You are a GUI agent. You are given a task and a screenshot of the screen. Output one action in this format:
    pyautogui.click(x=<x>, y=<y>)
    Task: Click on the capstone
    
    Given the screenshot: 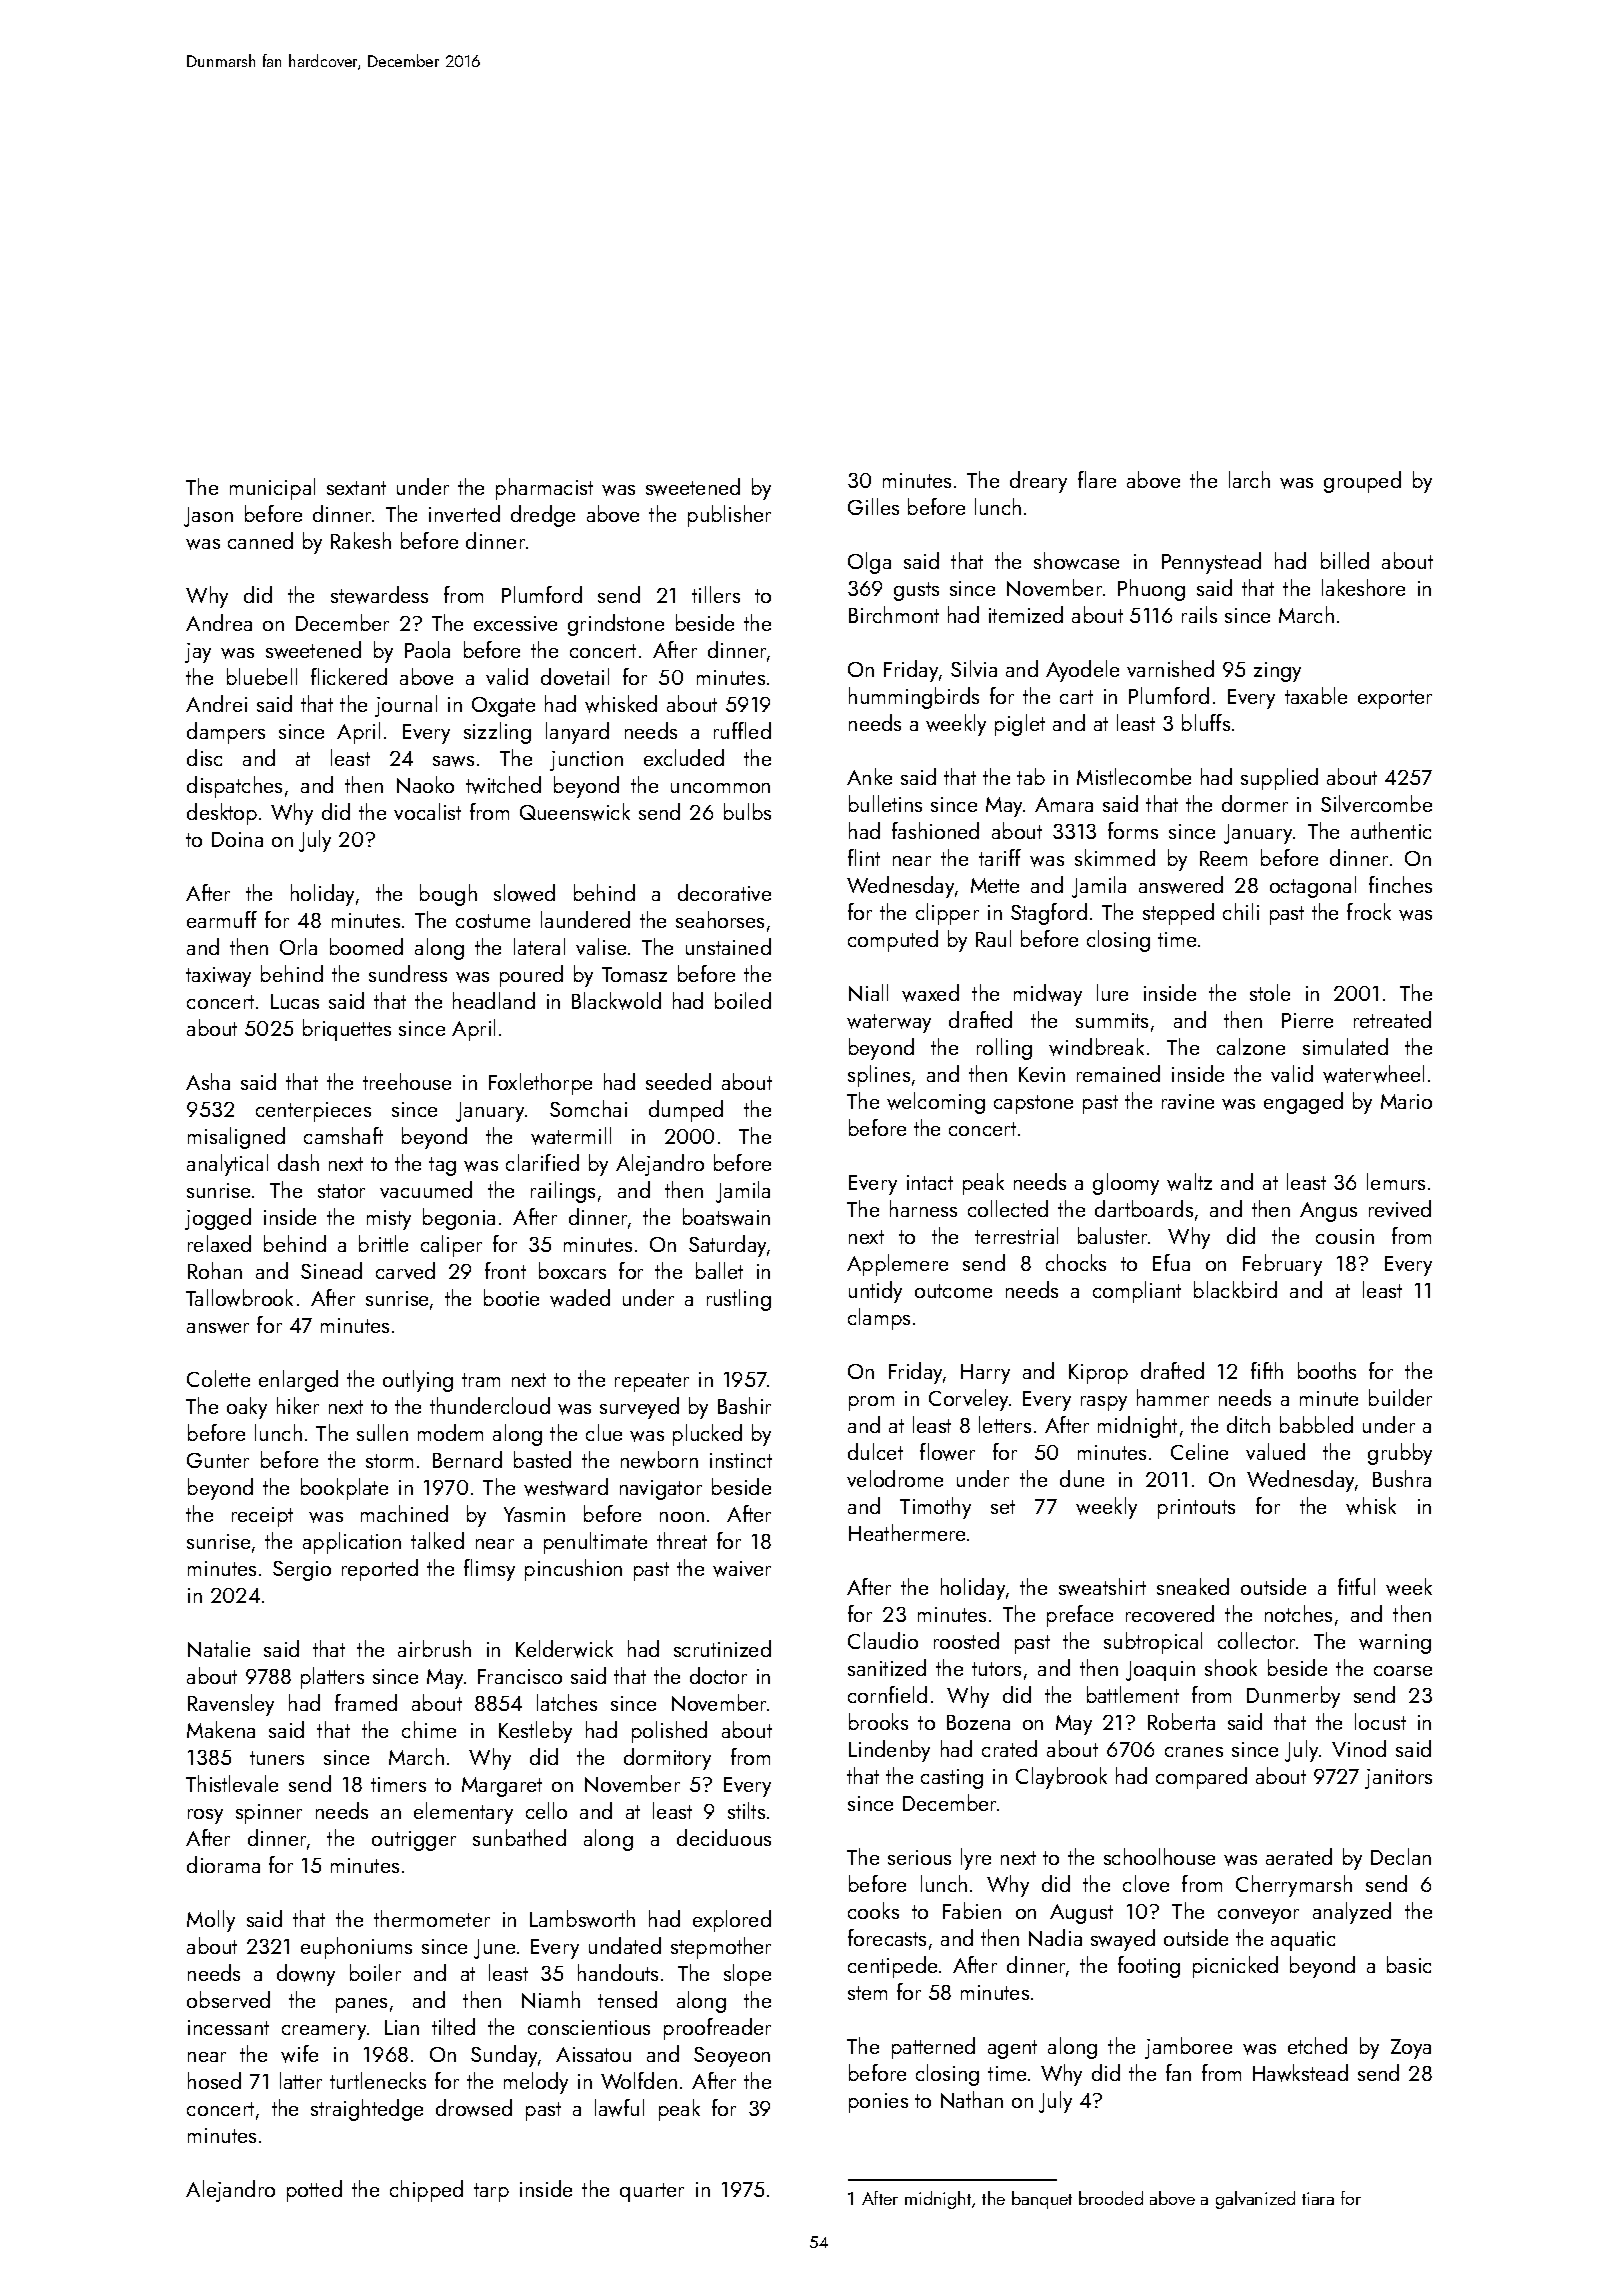 What is the action you would take?
    pyautogui.click(x=1033, y=1104)
